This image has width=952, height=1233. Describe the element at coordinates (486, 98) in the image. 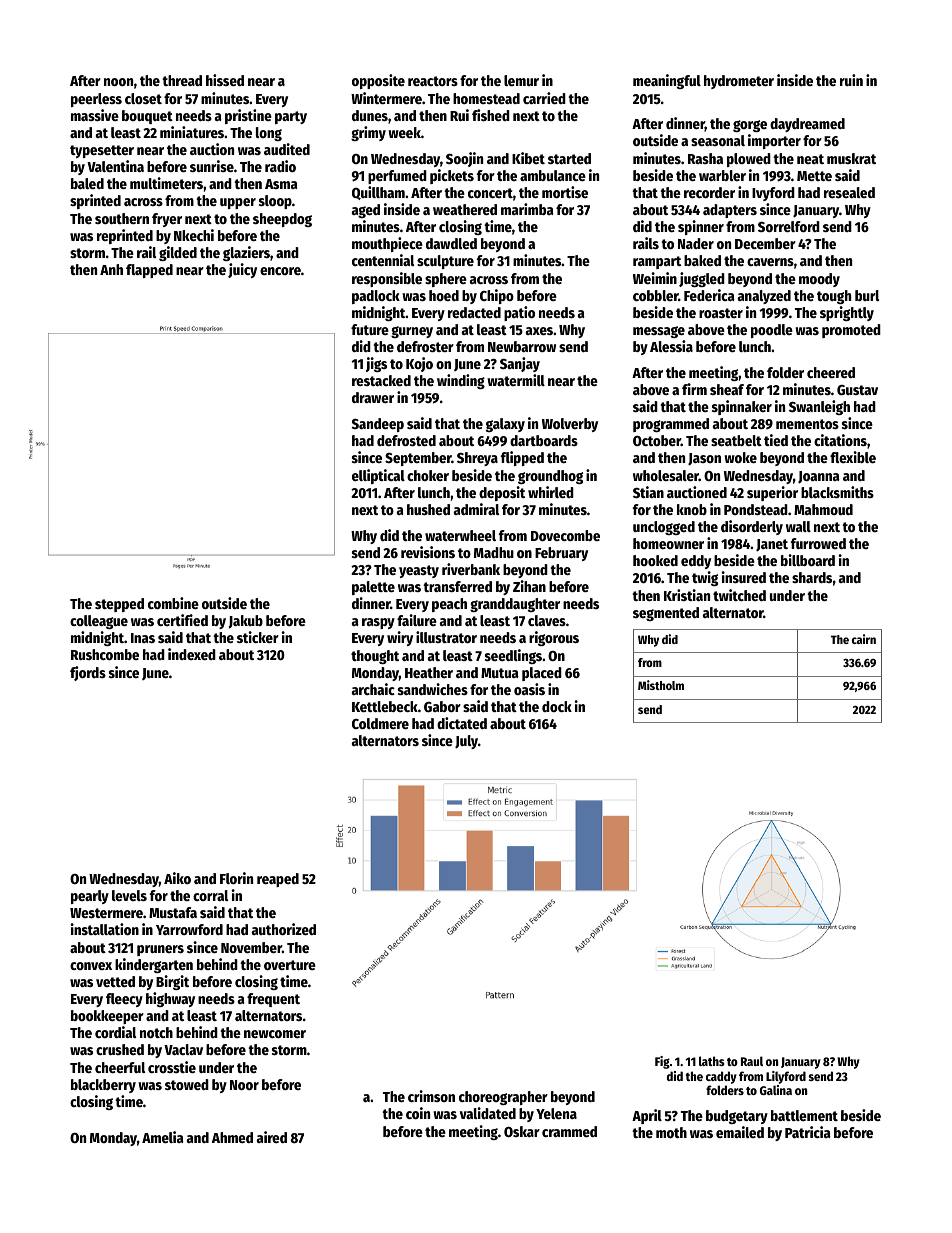

I see `homestead` at that location.
